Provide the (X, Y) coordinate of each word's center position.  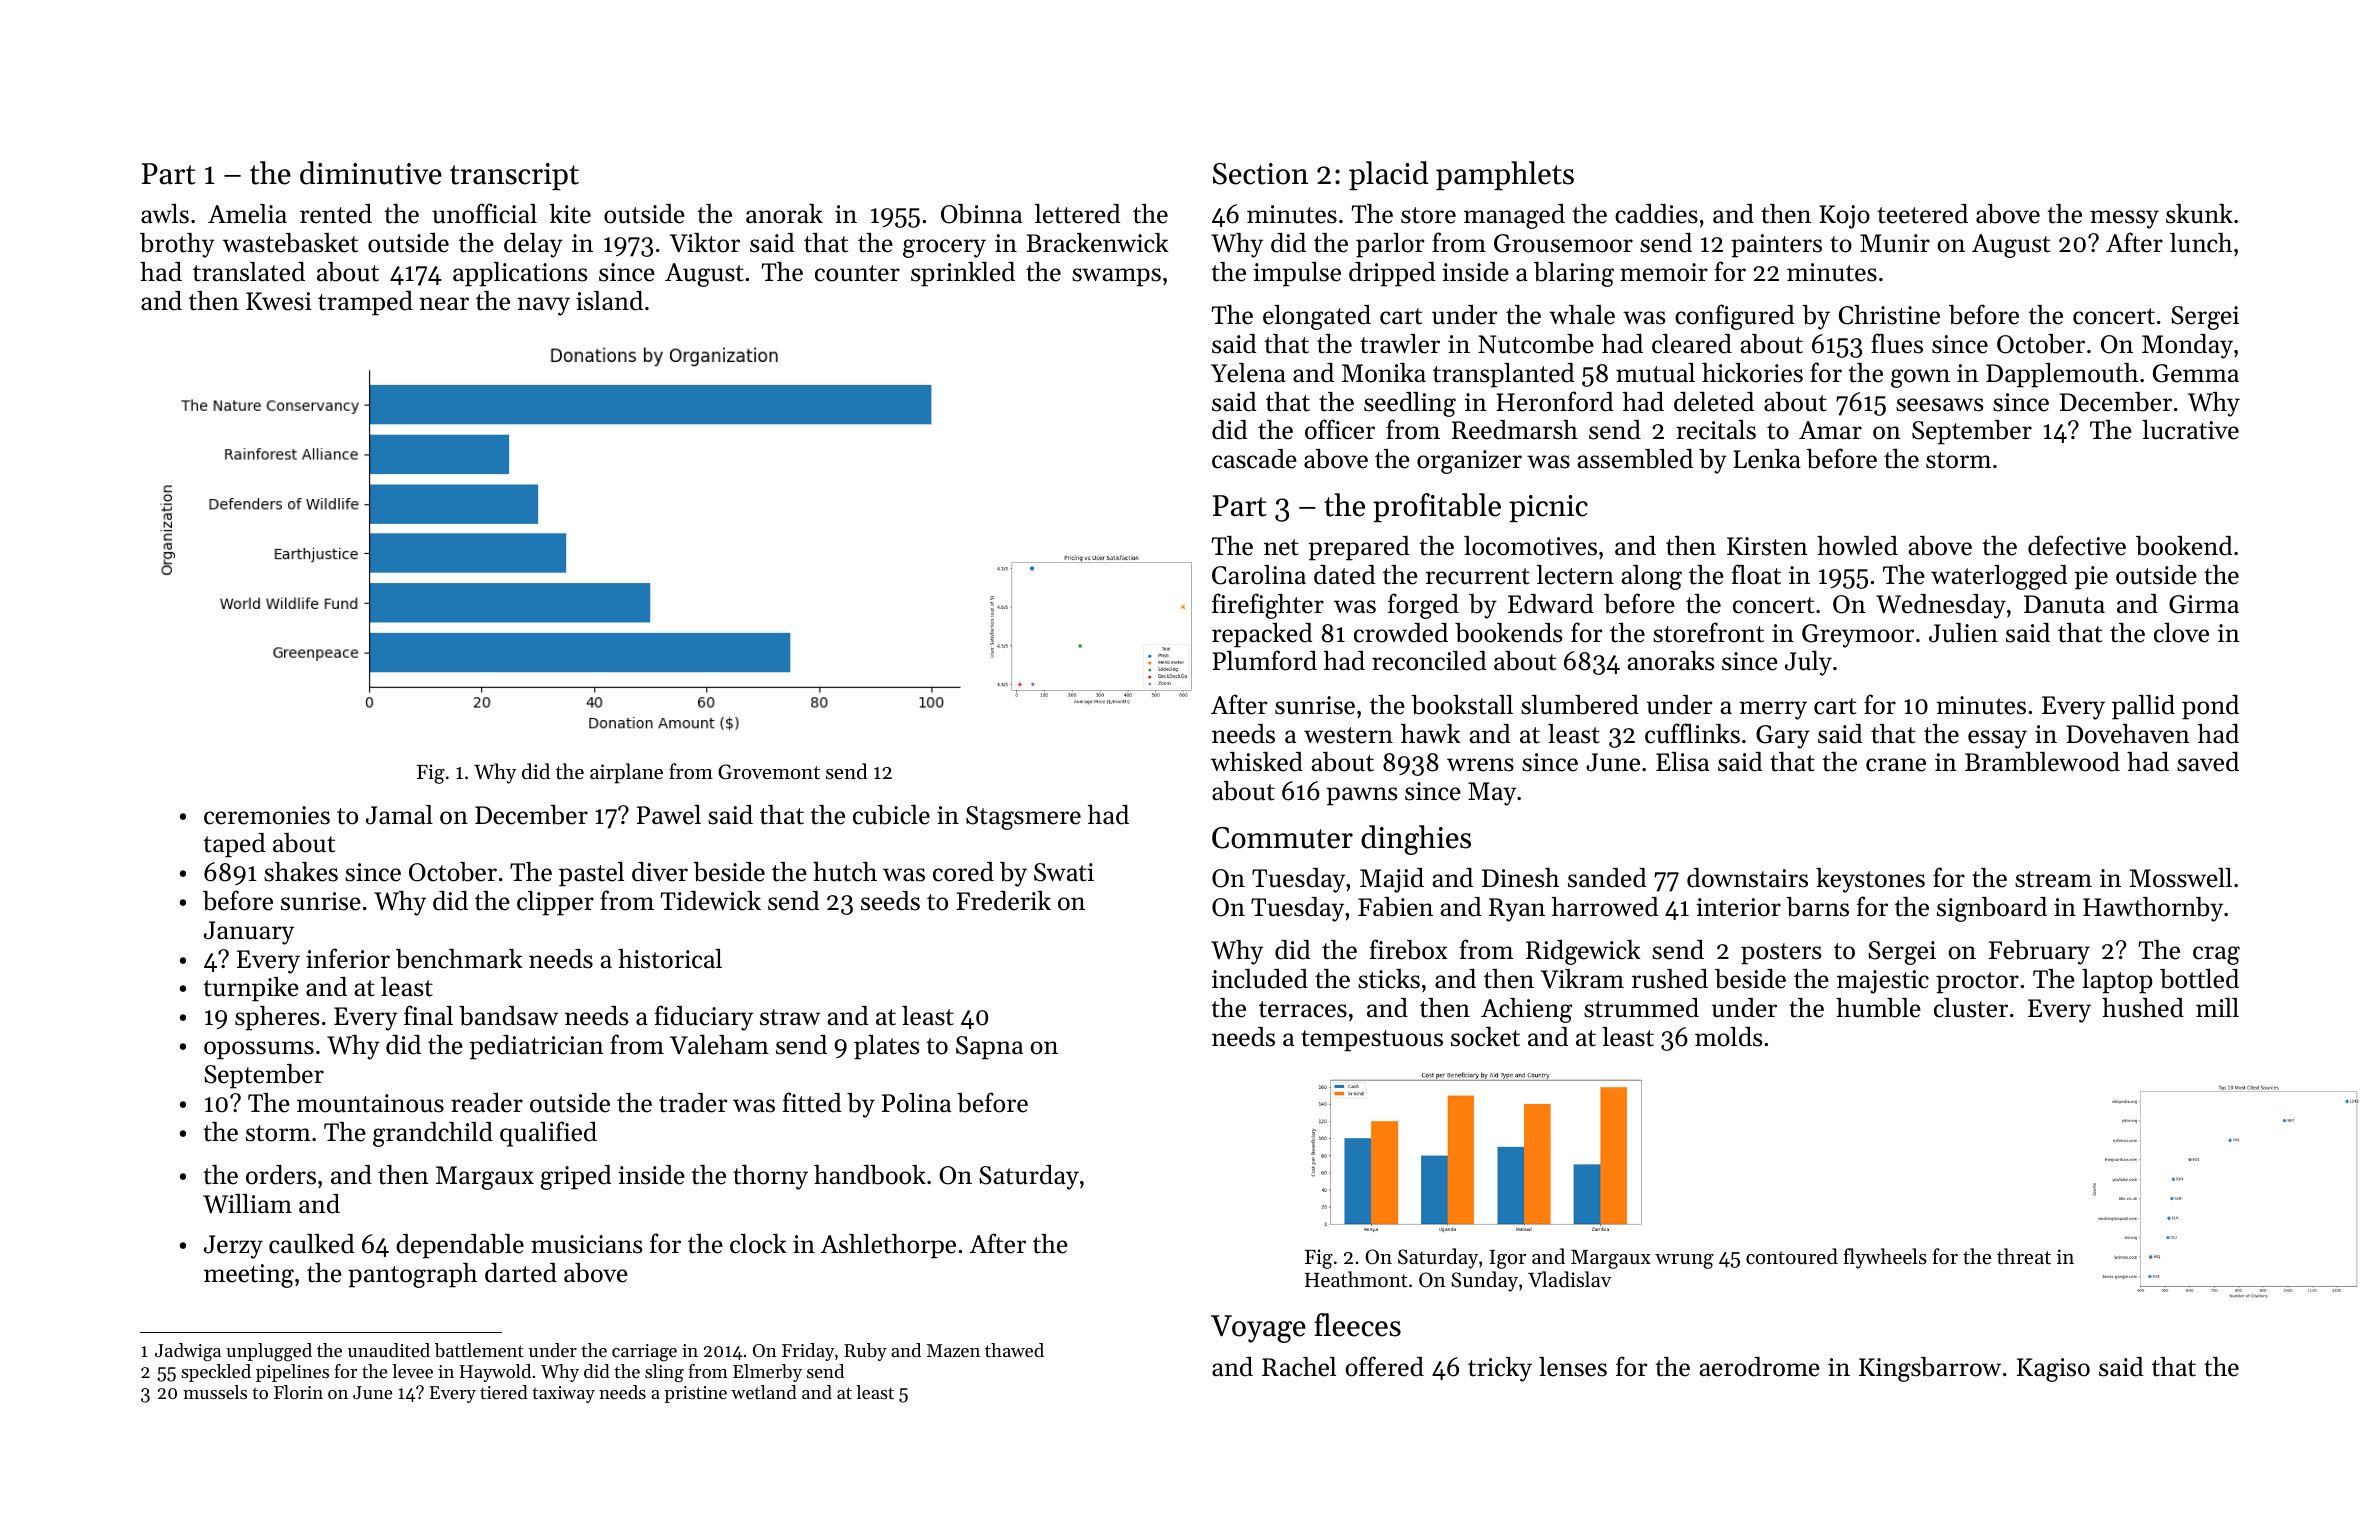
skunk (2199, 214)
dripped (1392, 274)
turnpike (251, 989)
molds (1729, 1037)
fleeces (1357, 1325)
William (247, 1203)
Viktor (705, 243)
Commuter (1282, 838)
